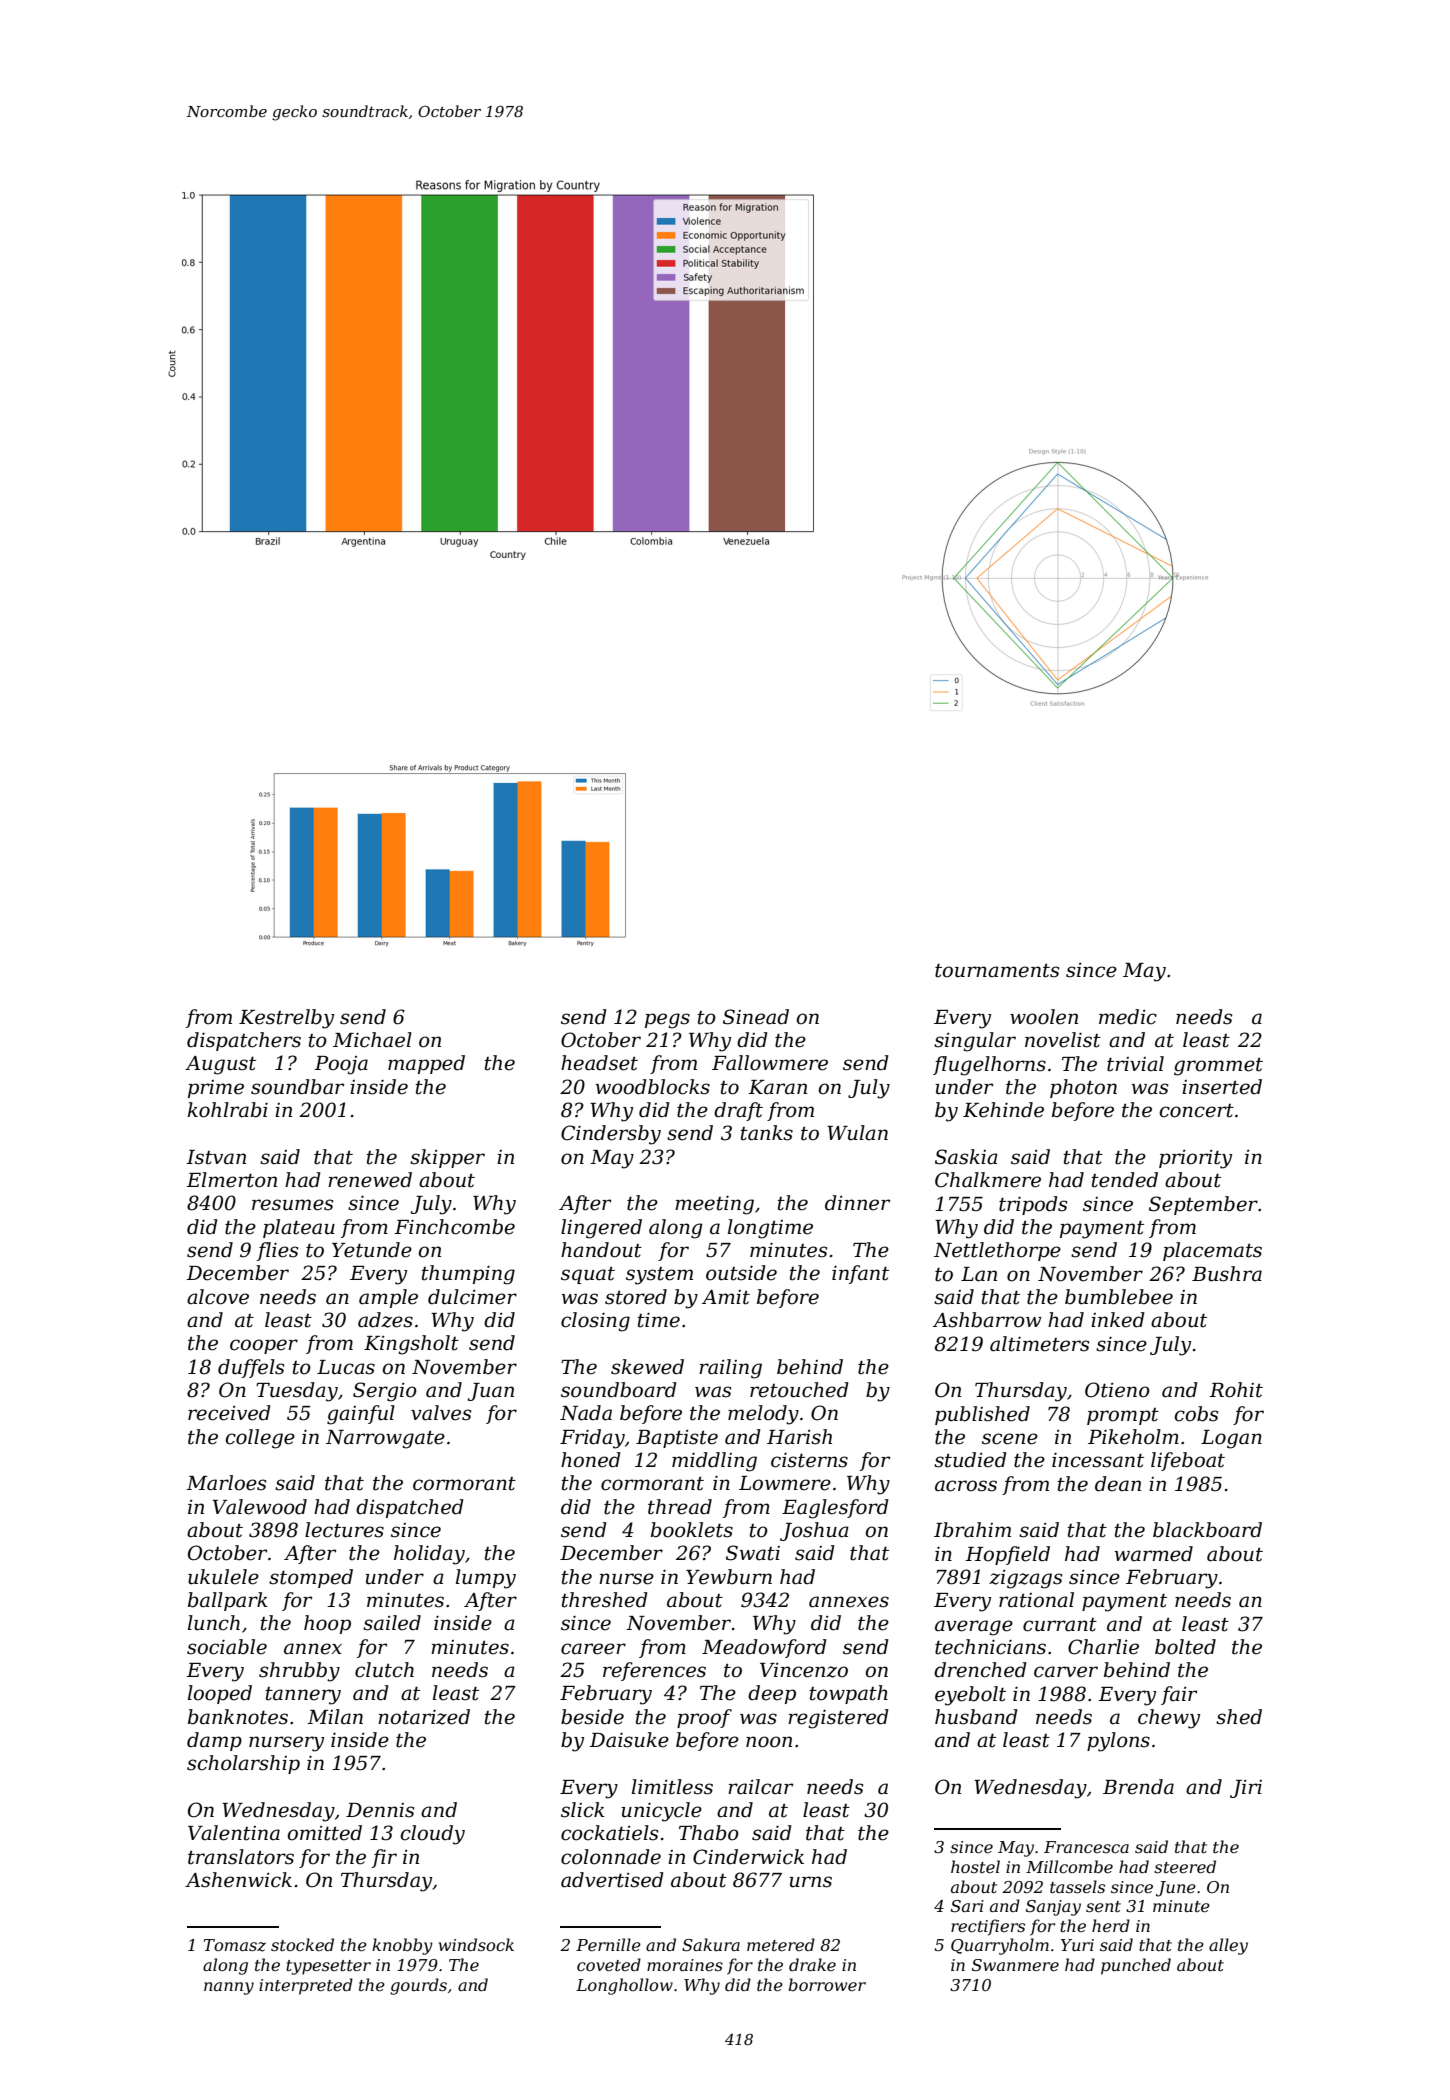 This screenshot has height=2100, width=1450. Describe the element at coordinates (286, 1019) in the screenshot. I see `Kestrelby` at that location.
